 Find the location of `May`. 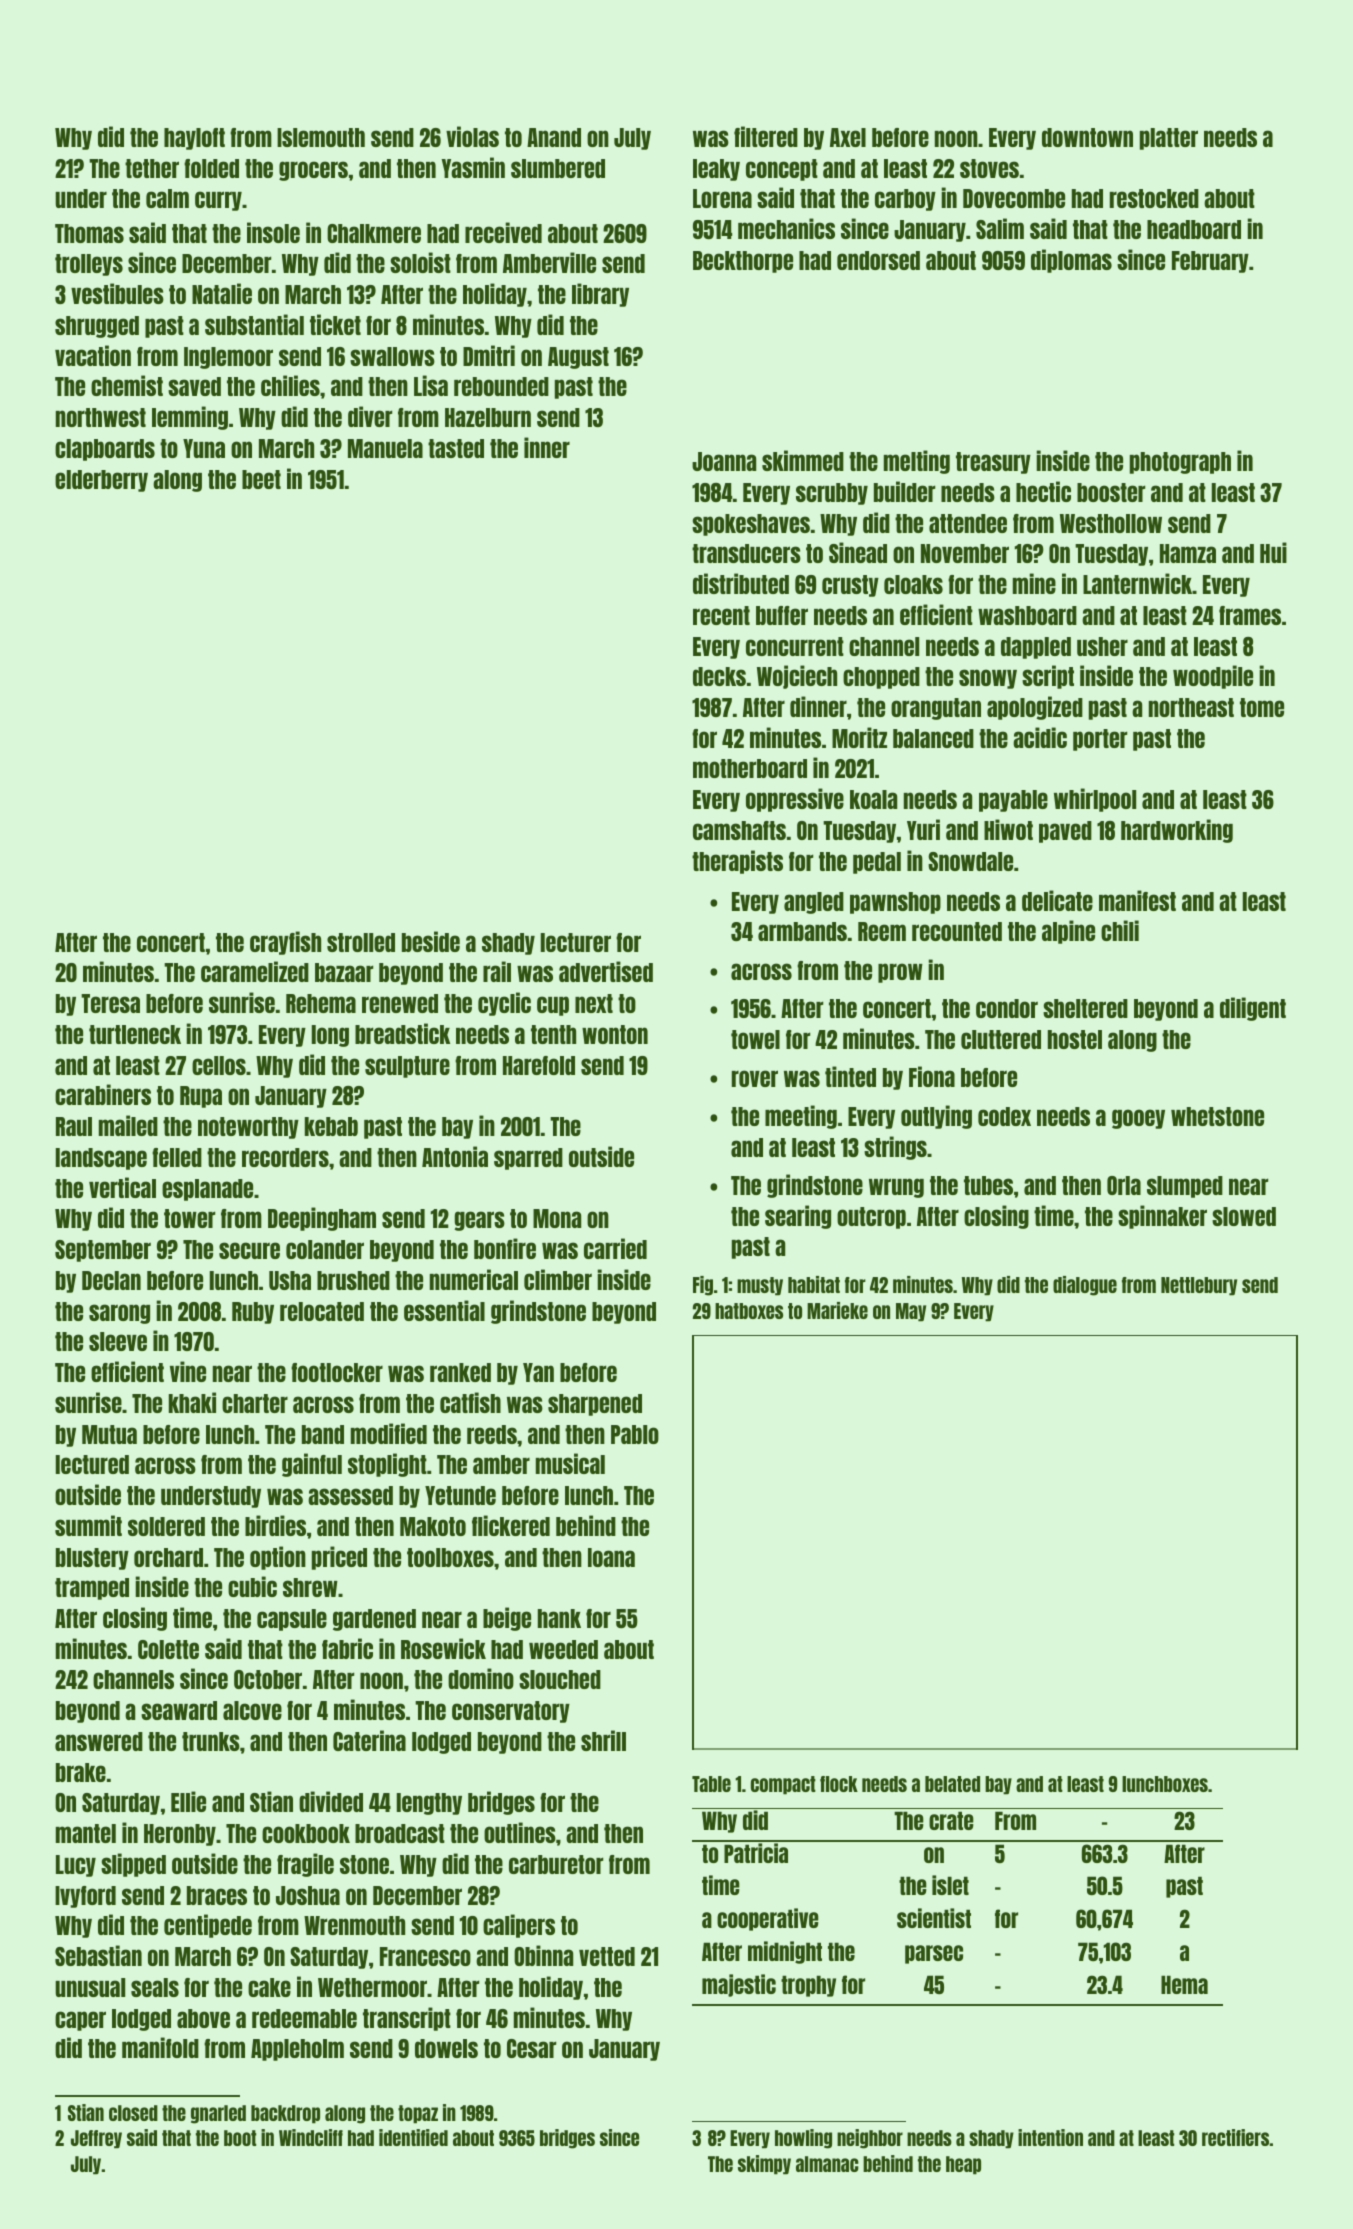

May is located at coordinates (911, 1312).
